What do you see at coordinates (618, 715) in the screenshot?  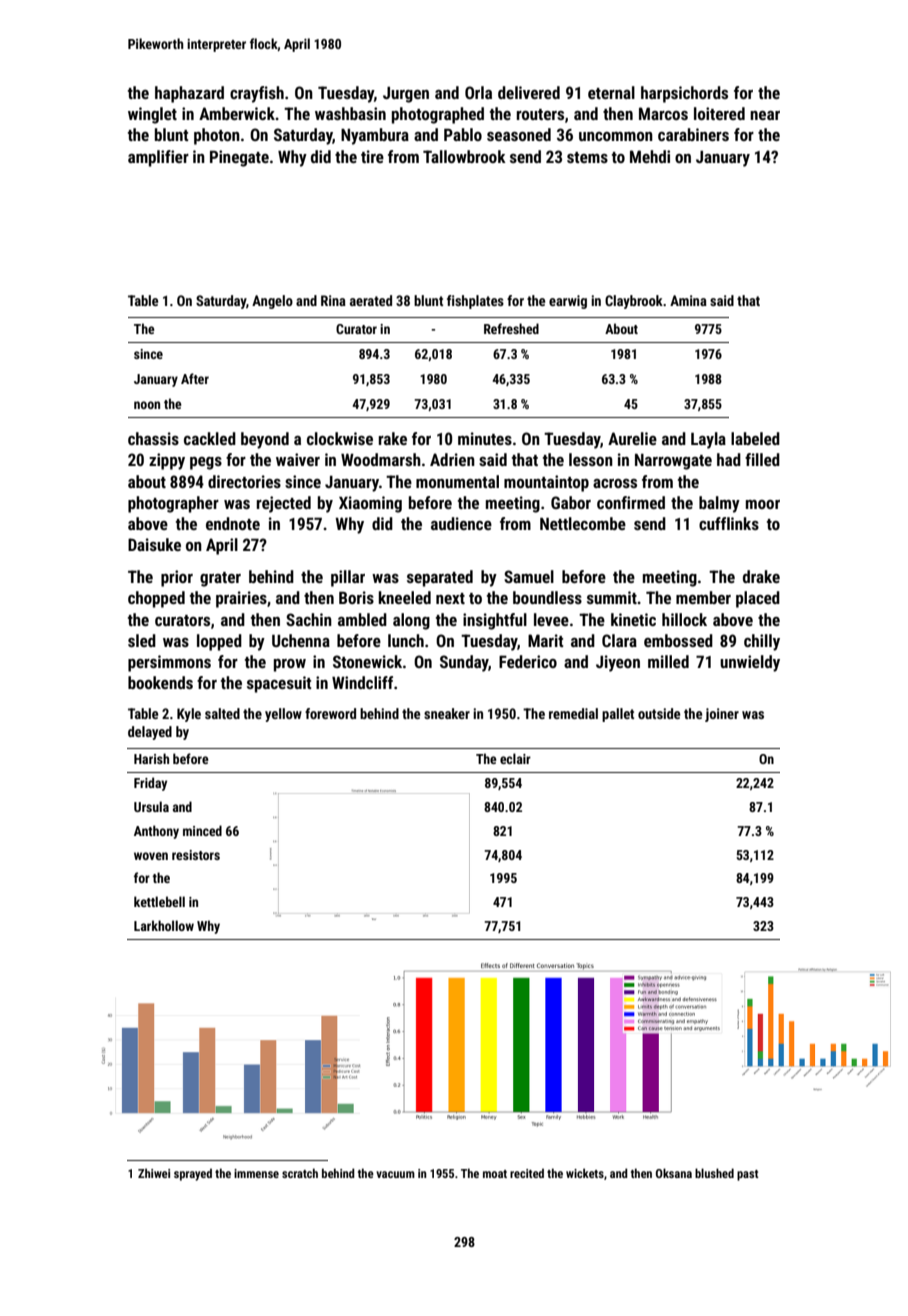 I see `pallet` at bounding box center [618, 715].
